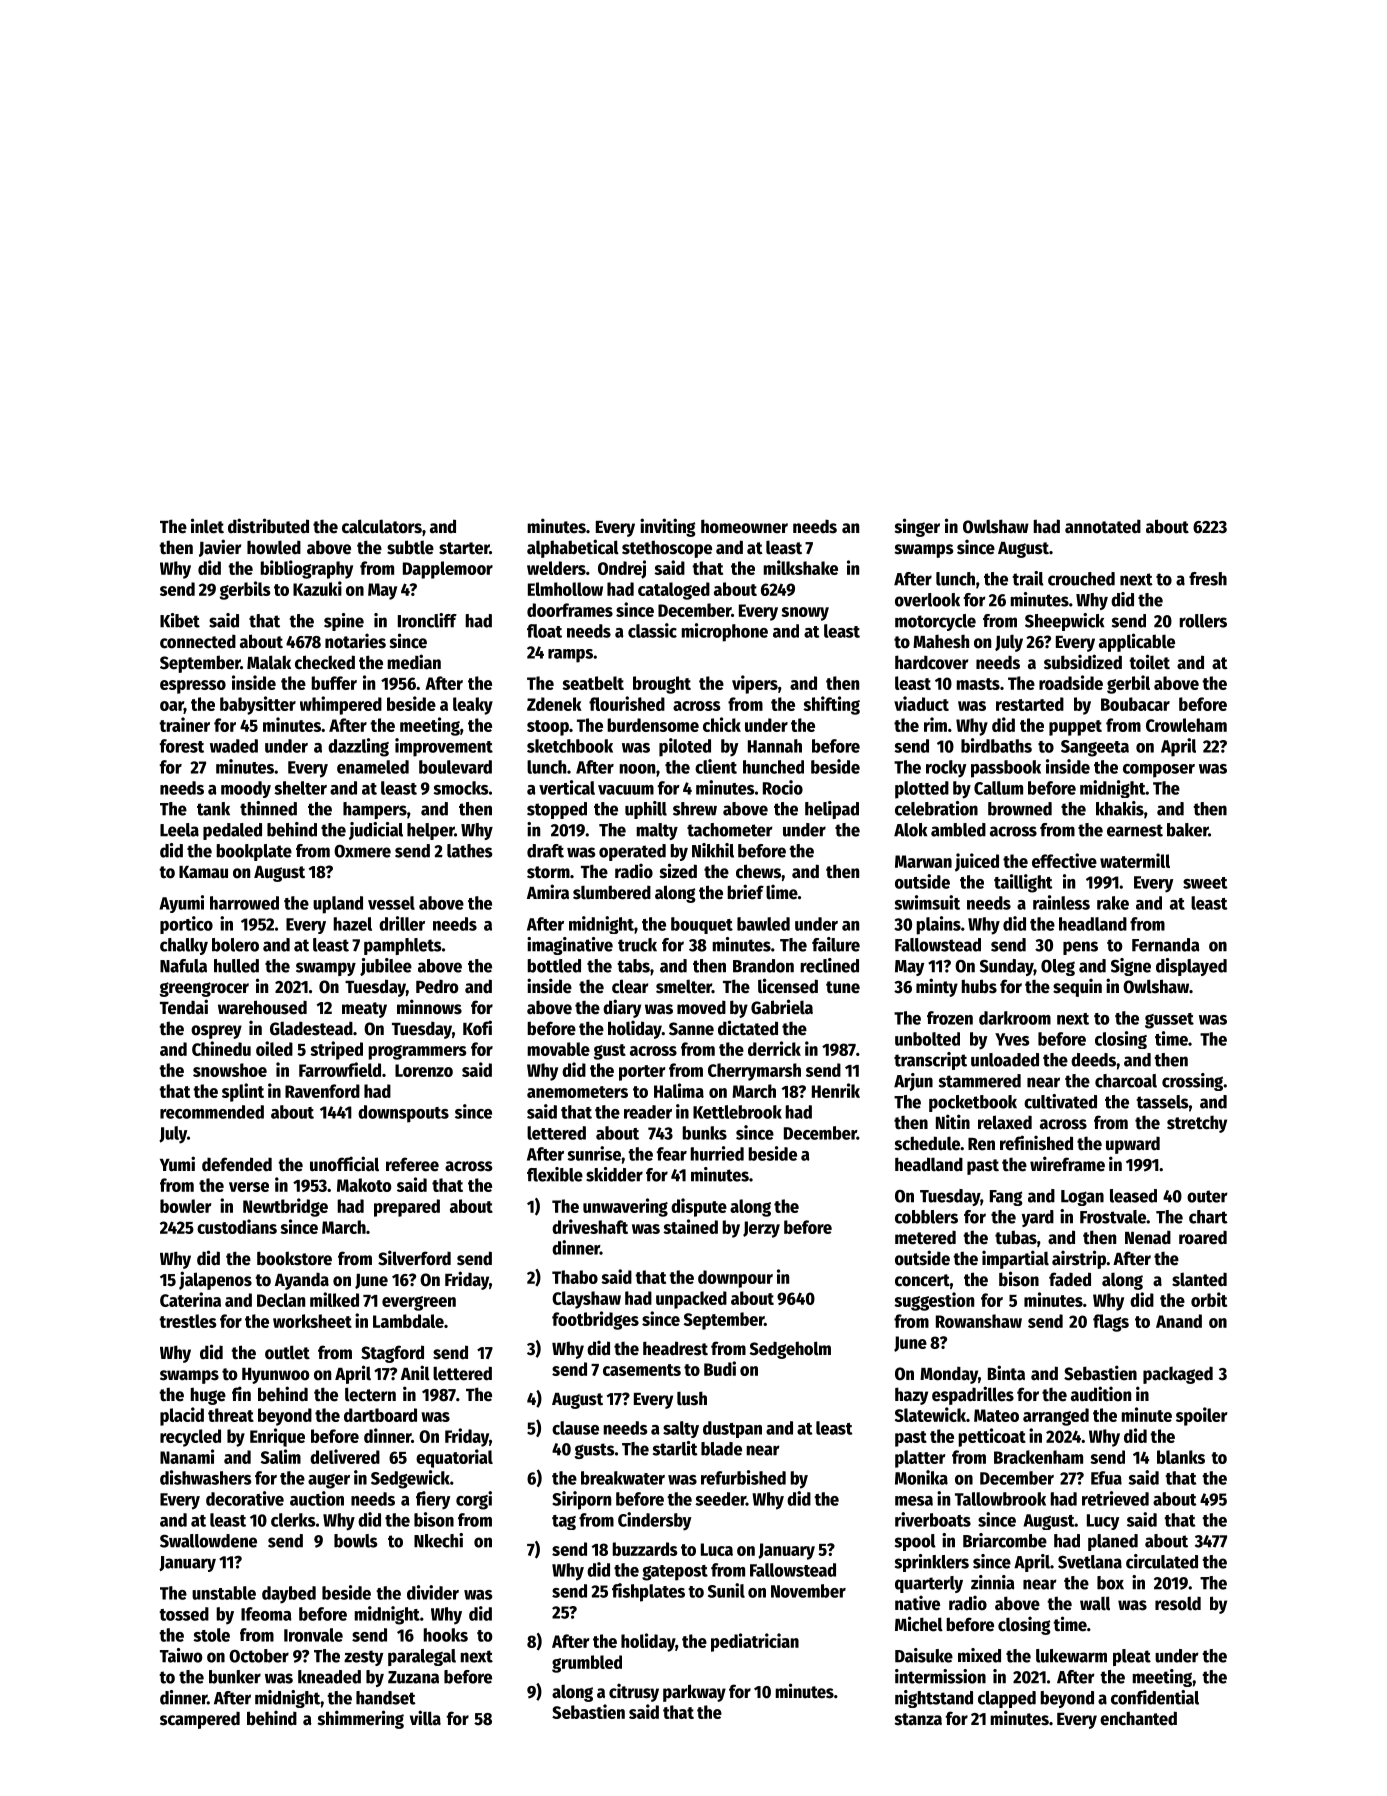 The width and height of the document is (1387, 1796). Describe the element at coordinates (234, 746) in the document. I see `waded` at that location.
